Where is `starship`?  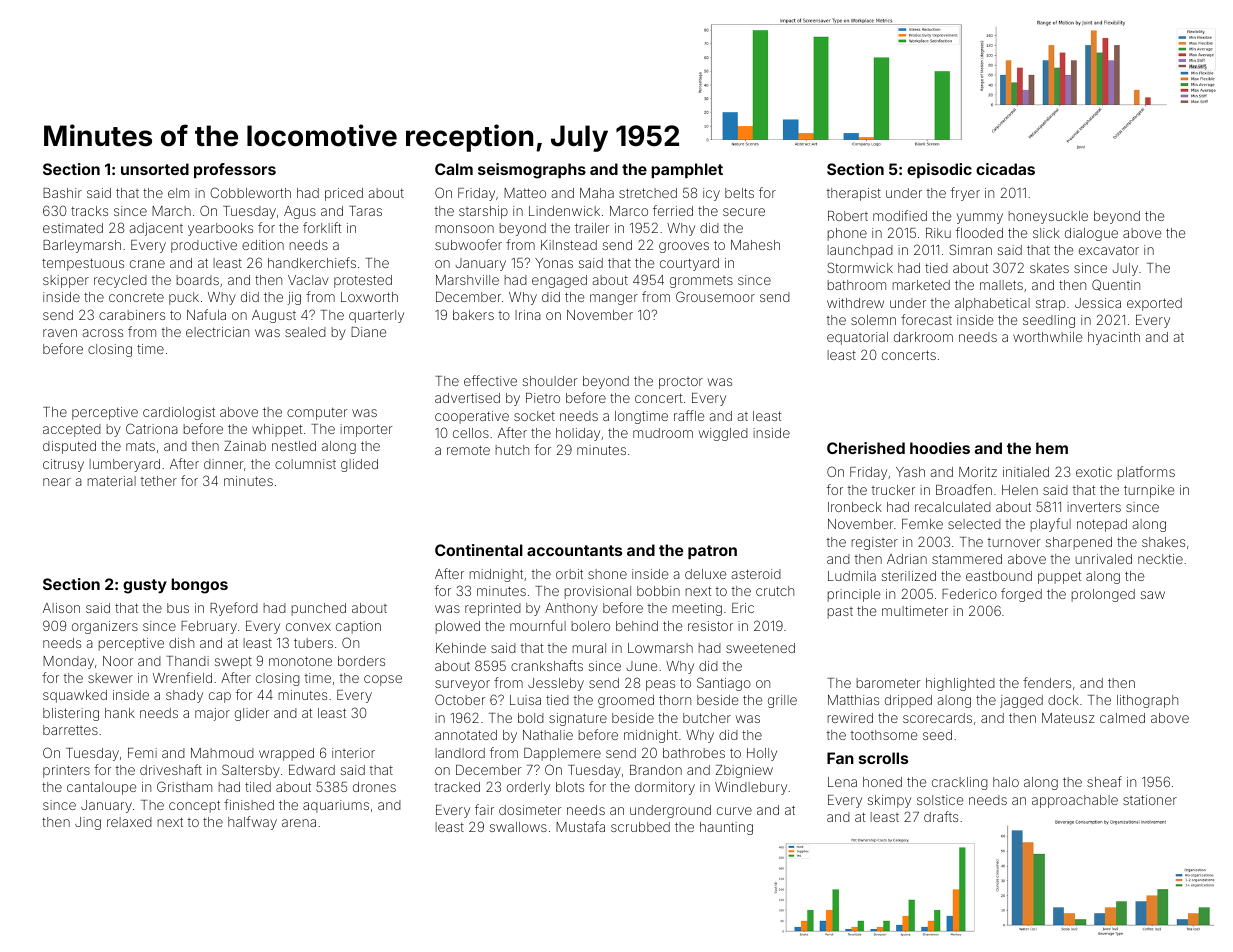
starship is located at coordinates (483, 212).
